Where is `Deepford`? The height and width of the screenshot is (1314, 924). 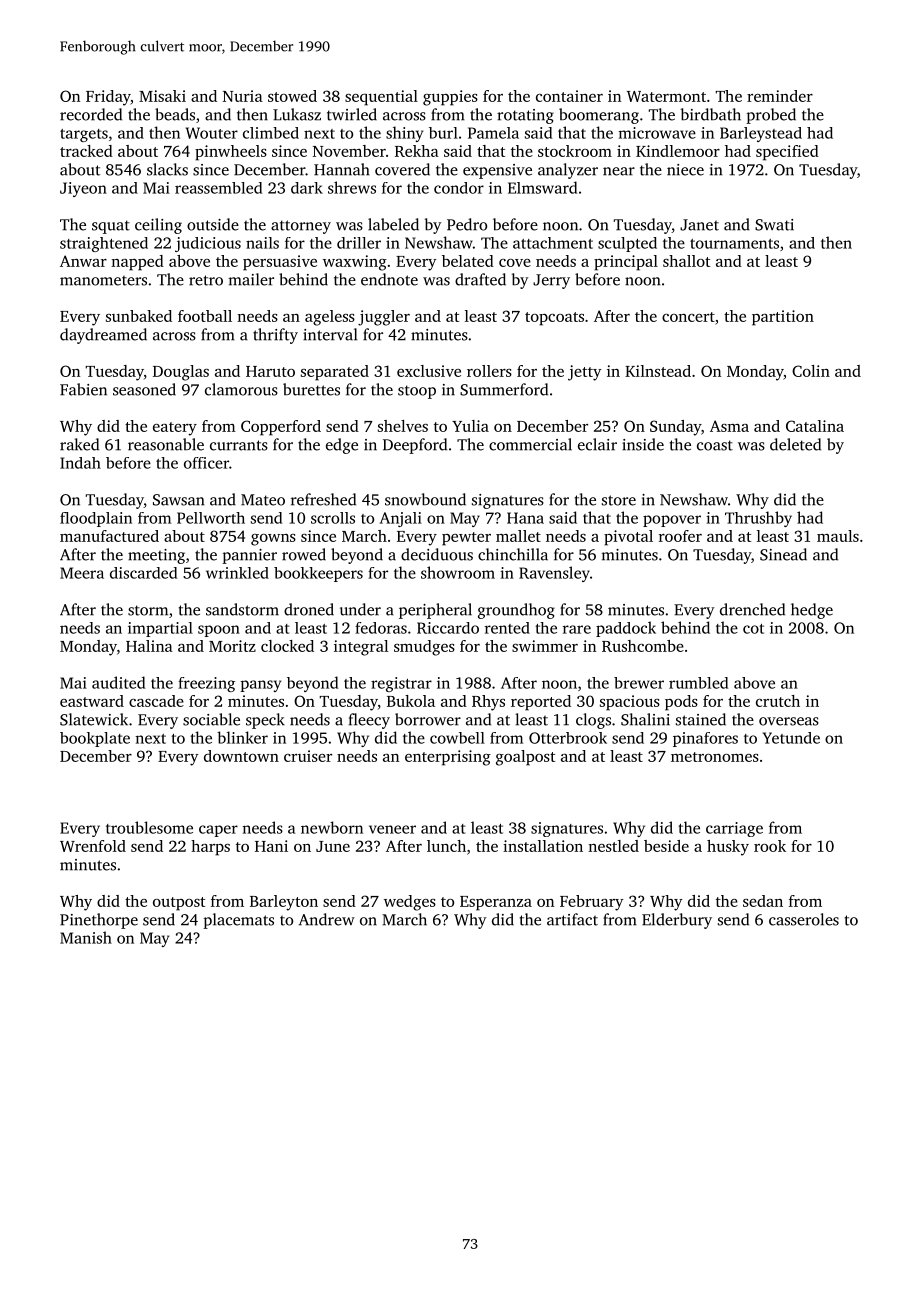 Deepford is located at coordinates (415, 446).
